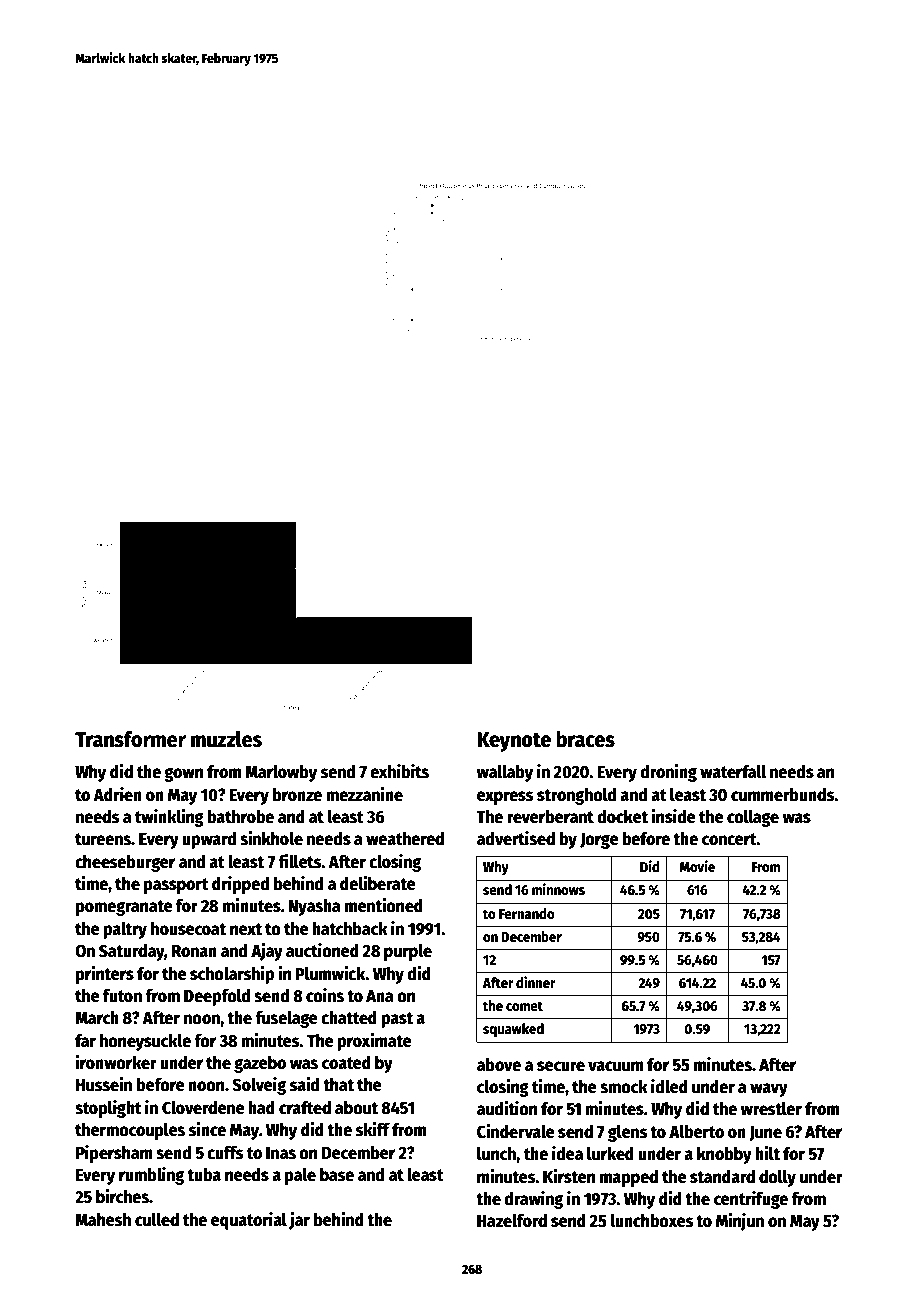  What do you see at coordinates (130, 1131) in the screenshot?
I see `thermocouples` at bounding box center [130, 1131].
